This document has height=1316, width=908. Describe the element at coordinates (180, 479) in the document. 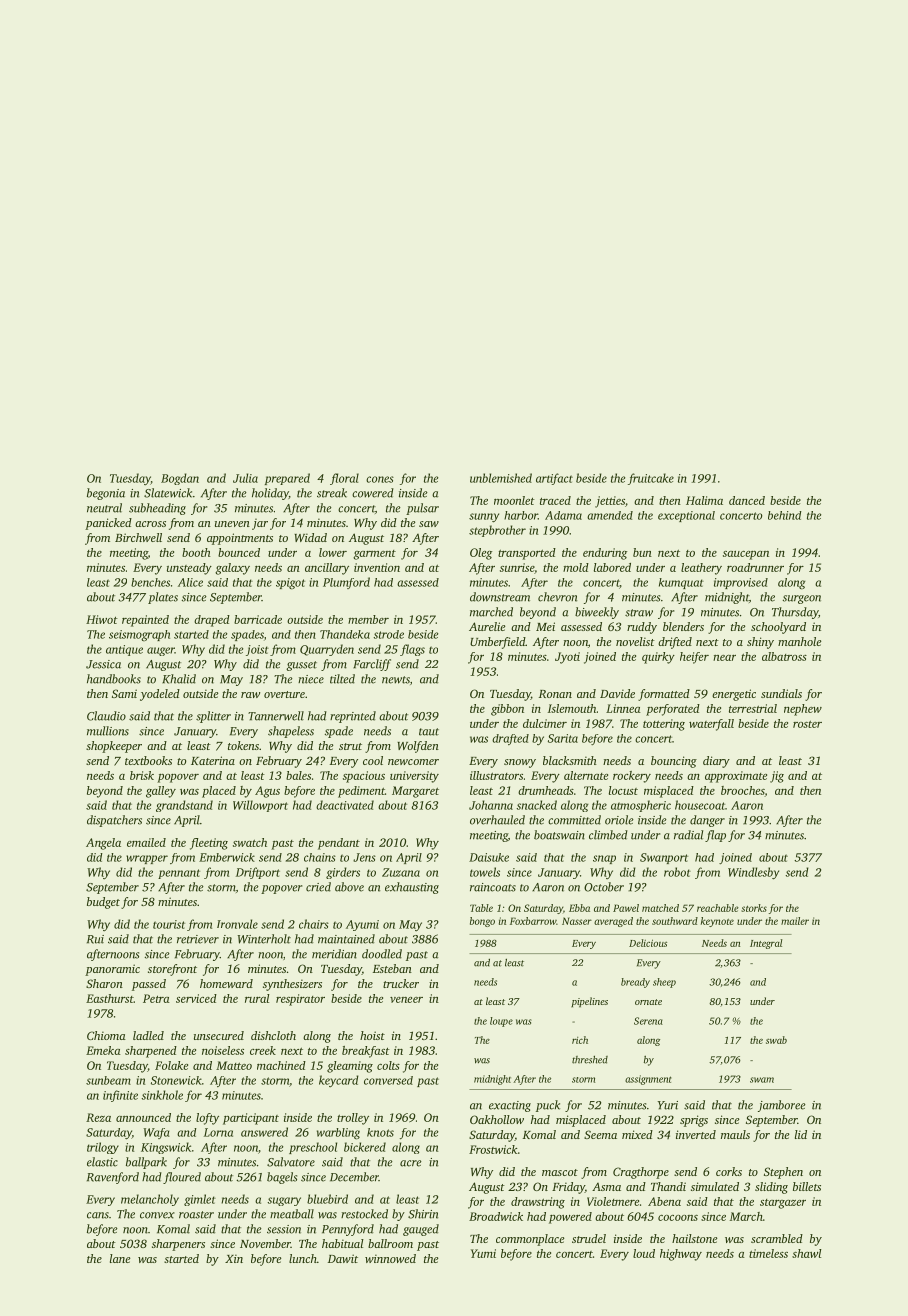

I see `Bogdan` at that location.
